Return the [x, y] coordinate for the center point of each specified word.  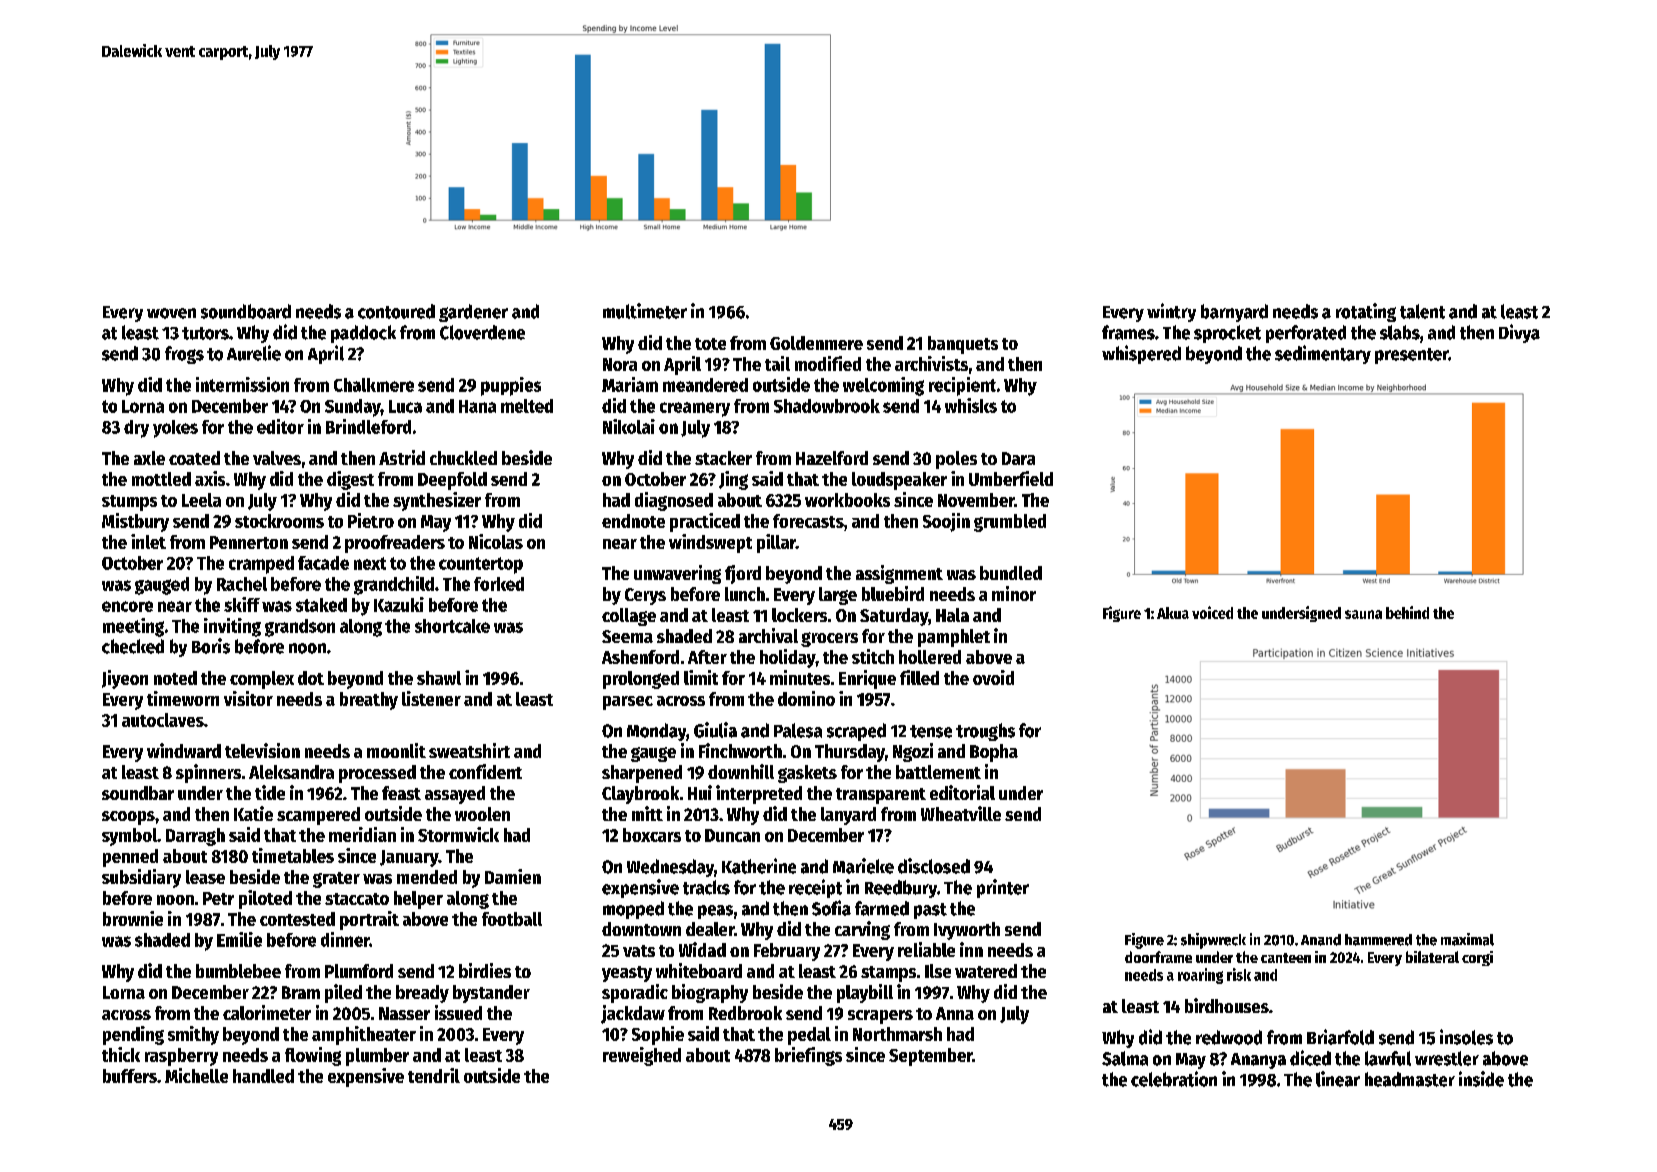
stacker [723, 458]
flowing [313, 1056]
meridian [362, 834]
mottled [161, 479]
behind [1407, 612]
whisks [971, 405]
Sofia [831, 908]
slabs [1400, 332]
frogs [184, 355]
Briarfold [1340, 1037]
